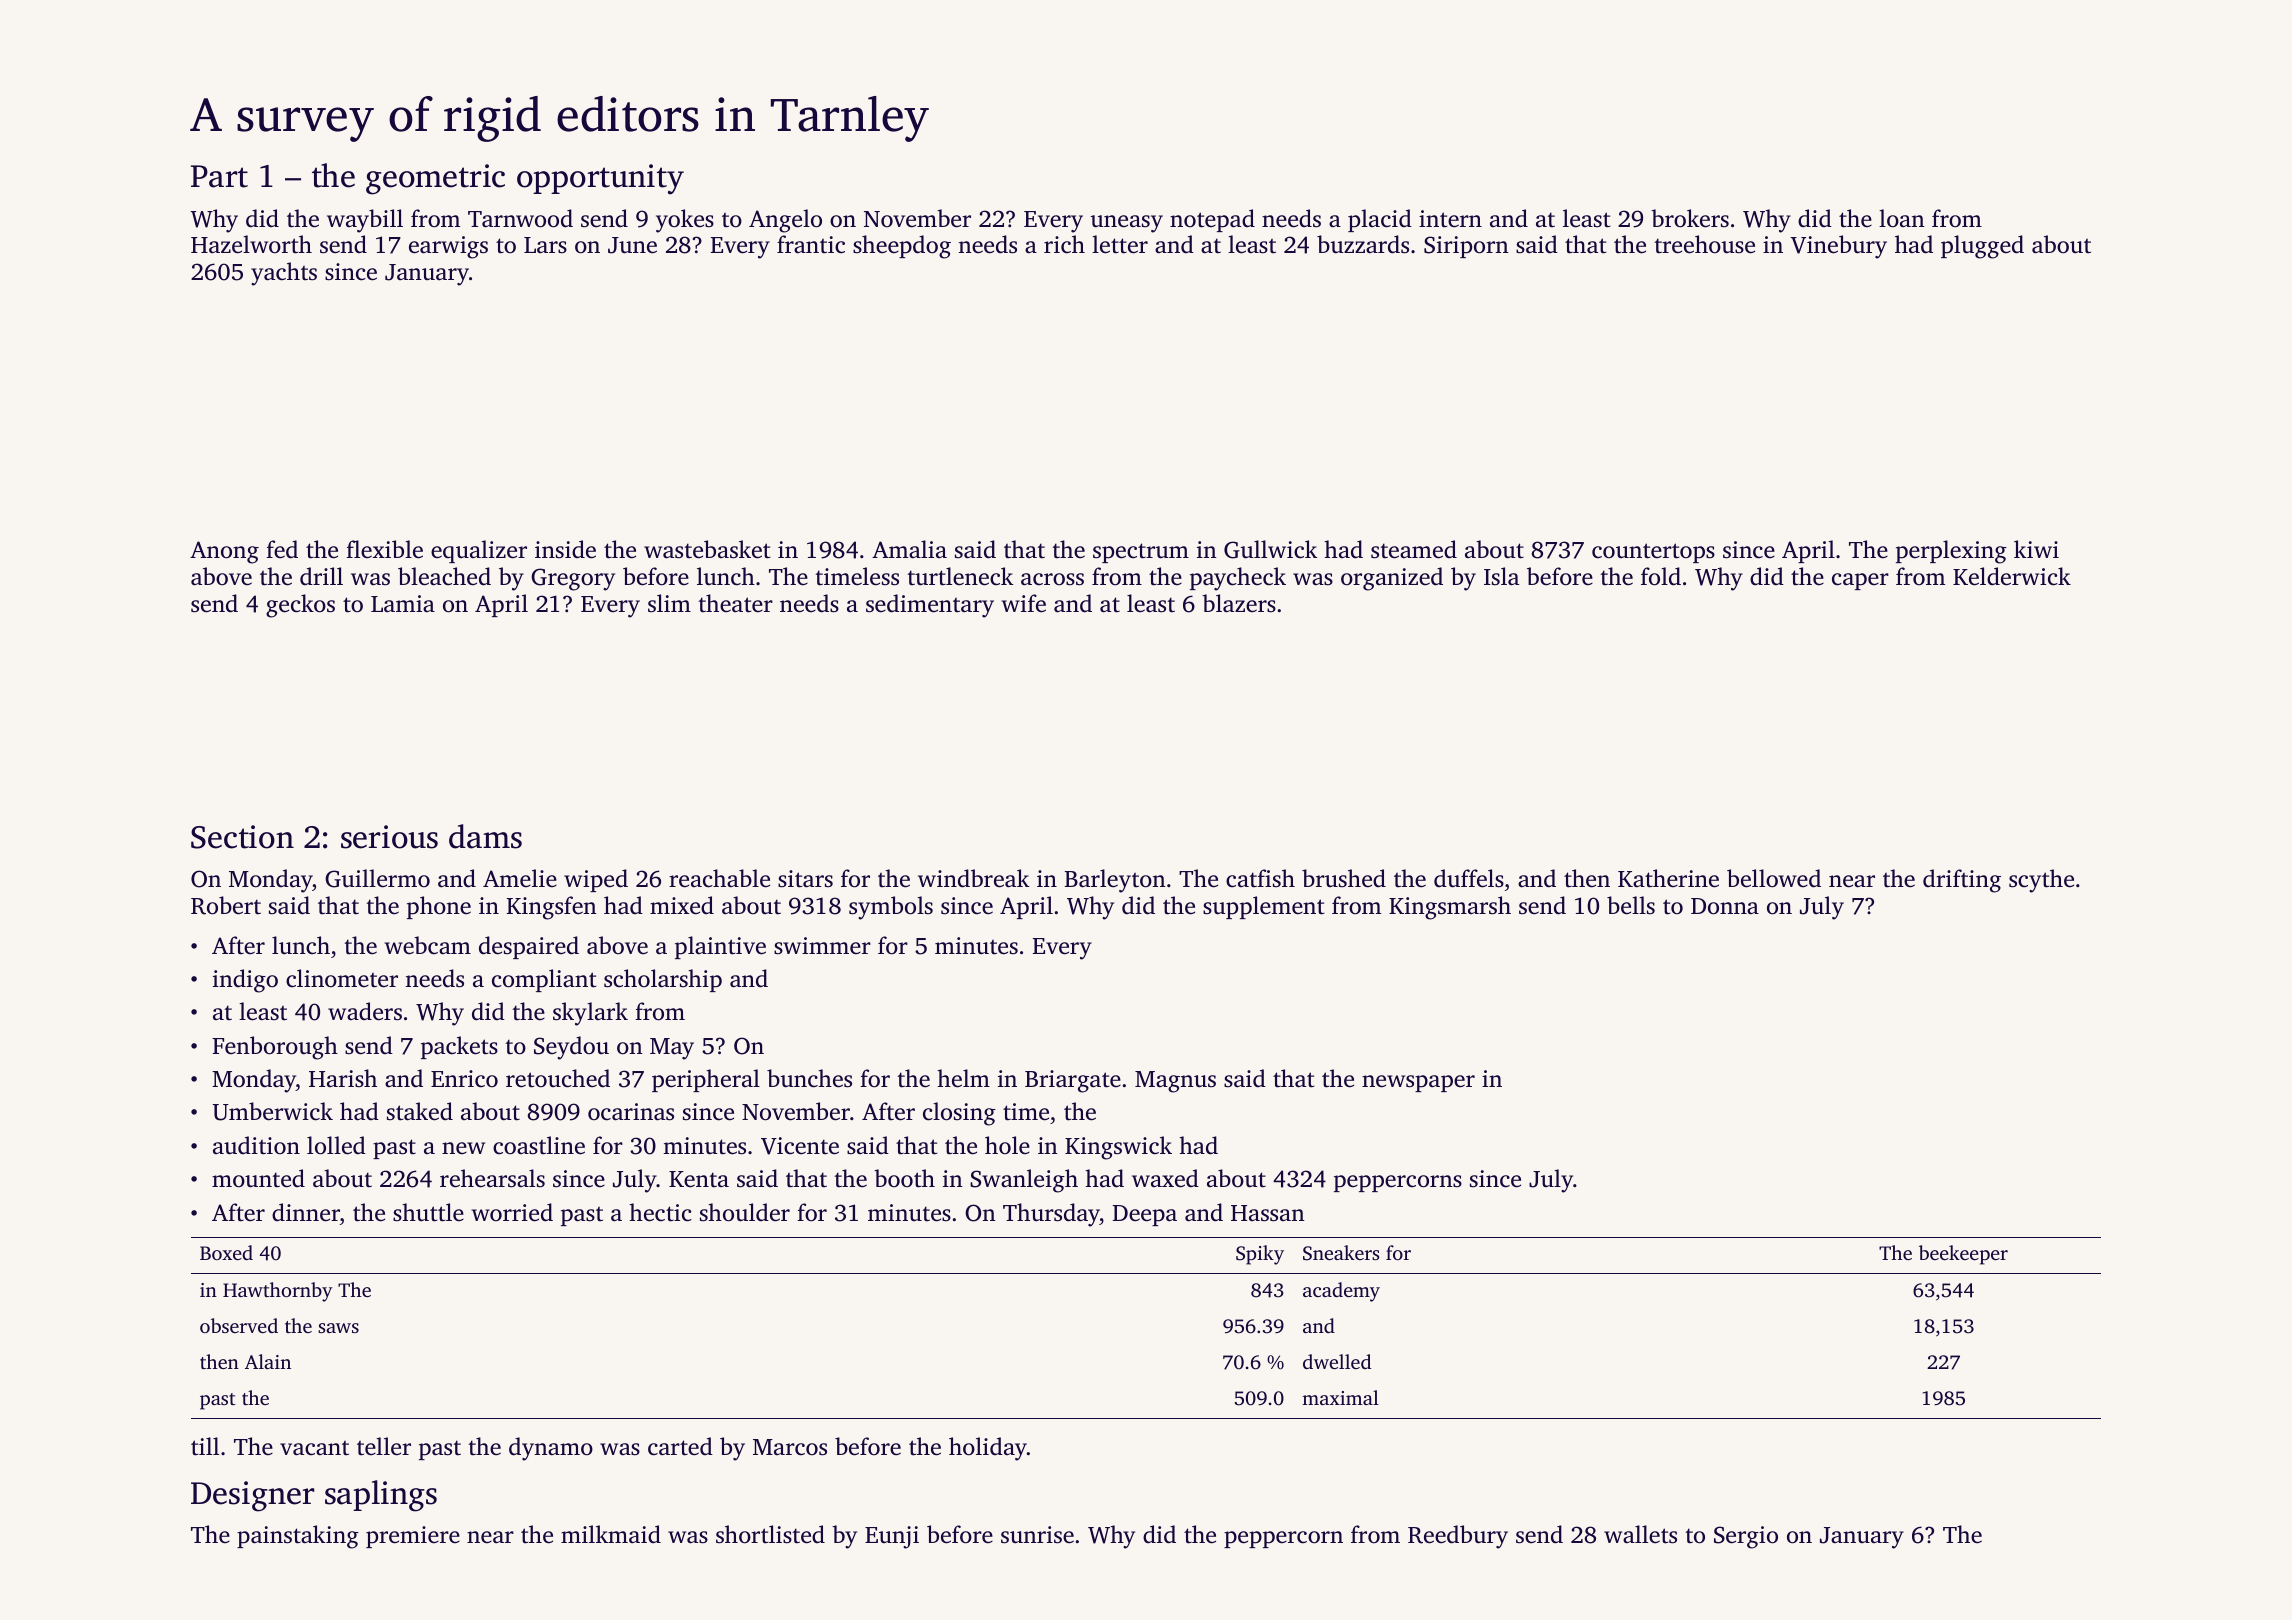 The height and width of the image is (1620, 2292). What do you see at coordinates (1458, 1537) in the image?
I see `Reedbury` at bounding box center [1458, 1537].
